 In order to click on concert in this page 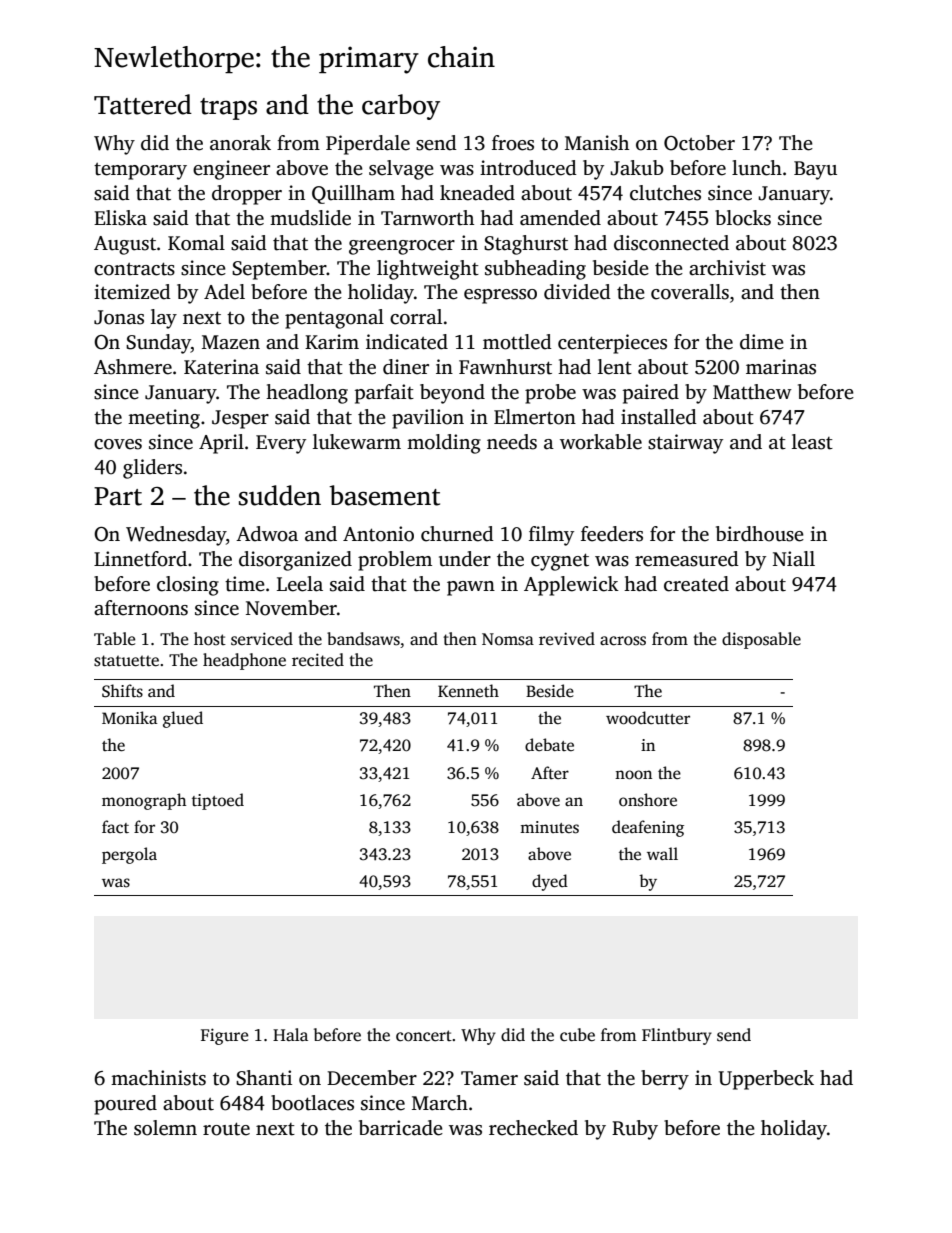, I will do `click(424, 1036)`.
